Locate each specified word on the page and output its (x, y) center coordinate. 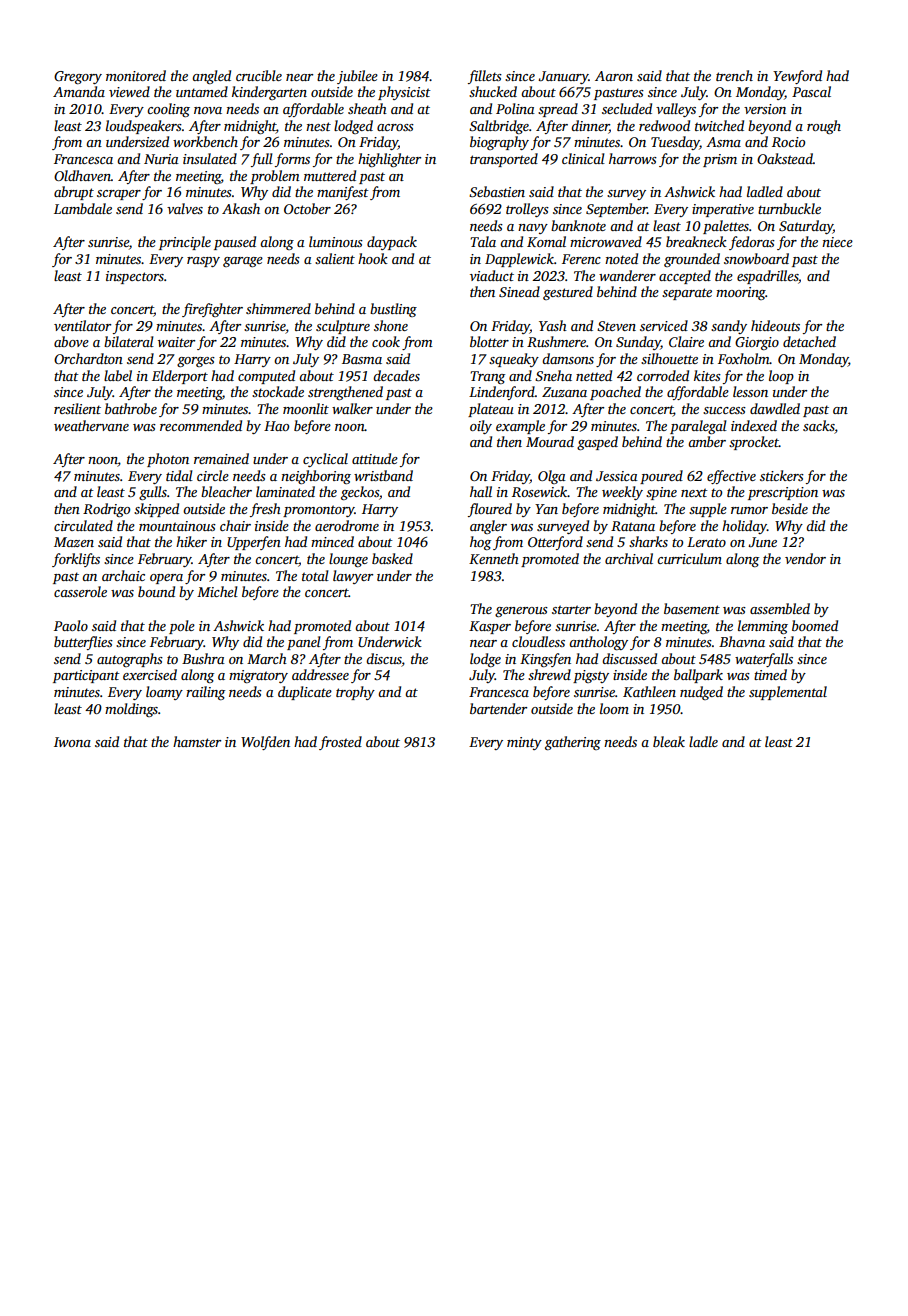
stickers (782, 475)
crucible (259, 75)
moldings (131, 710)
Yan (546, 509)
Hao (276, 426)
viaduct (492, 275)
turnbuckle (789, 208)
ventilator (82, 325)
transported (504, 160)
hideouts (775, 325)
